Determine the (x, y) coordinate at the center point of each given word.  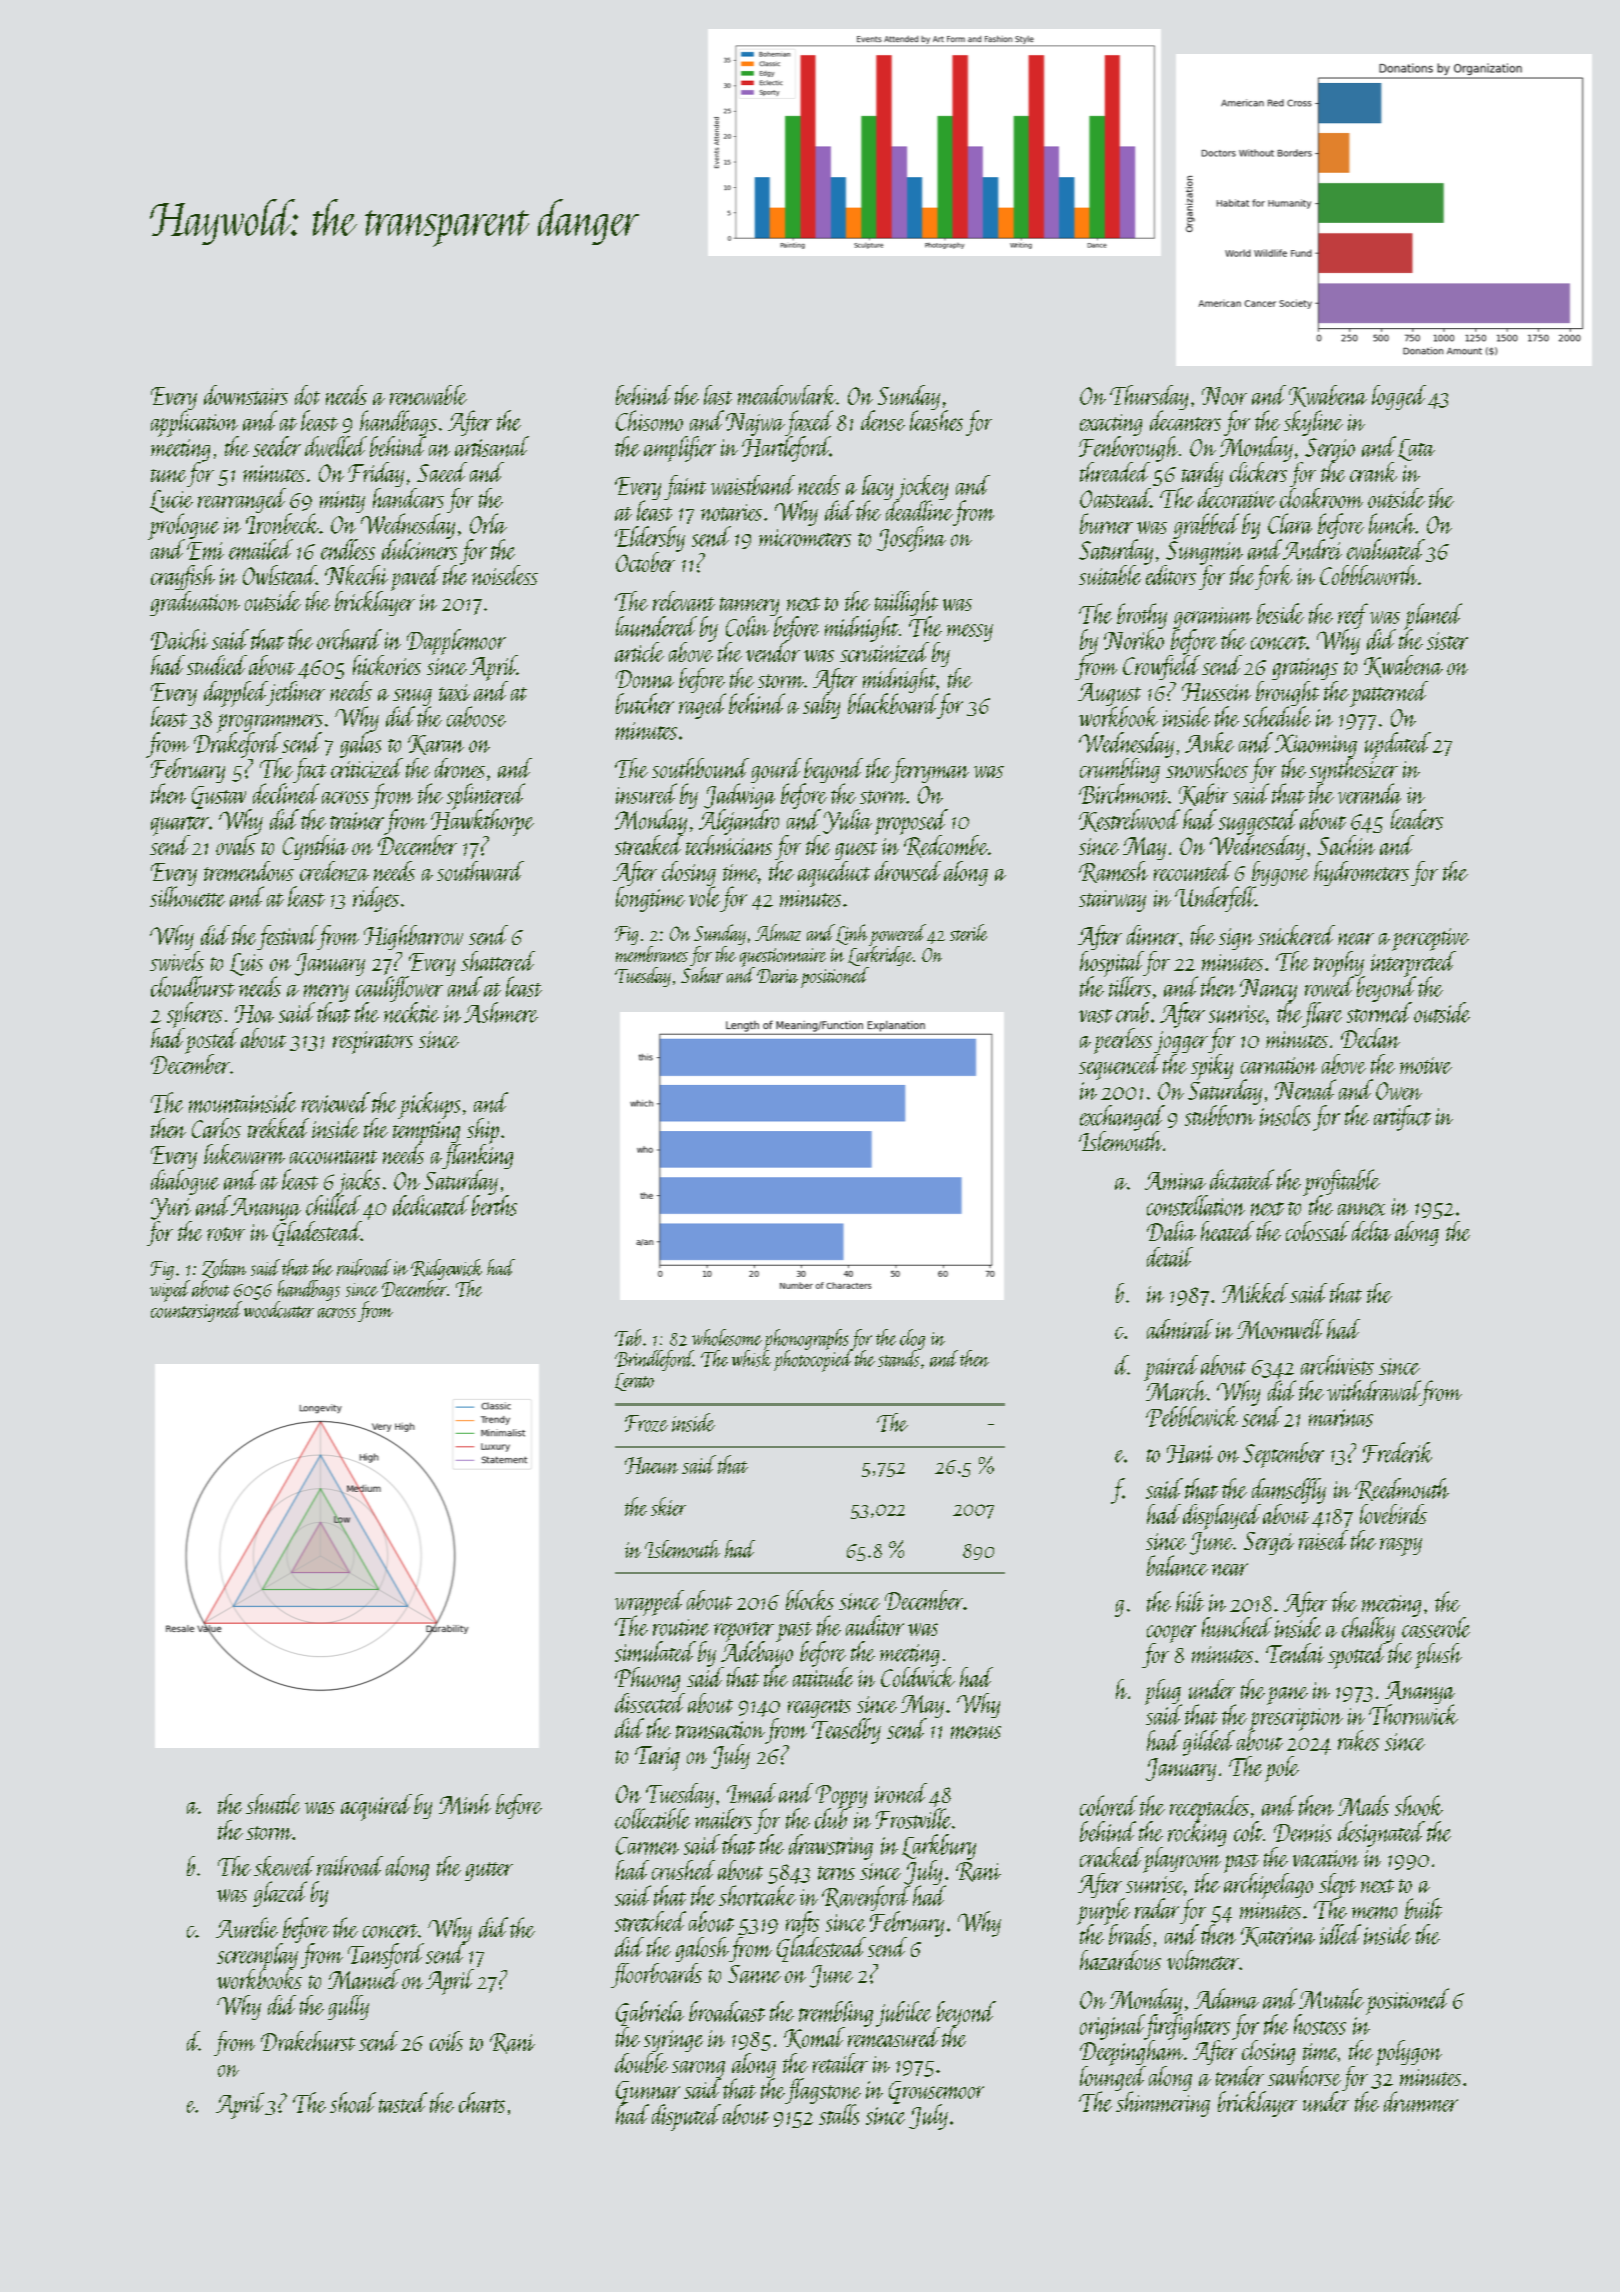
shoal (353, 2102)
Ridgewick (446, 1269)
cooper (1171, 1634)
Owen (1399, 1091)
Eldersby (650, 539)
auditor (875, 1625)
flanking (477, 1156)
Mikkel (1255, 1293)
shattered (498, 961)
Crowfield (1161, 667)
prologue (183, 526)
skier (668, 1506)
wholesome (727, 1337)
